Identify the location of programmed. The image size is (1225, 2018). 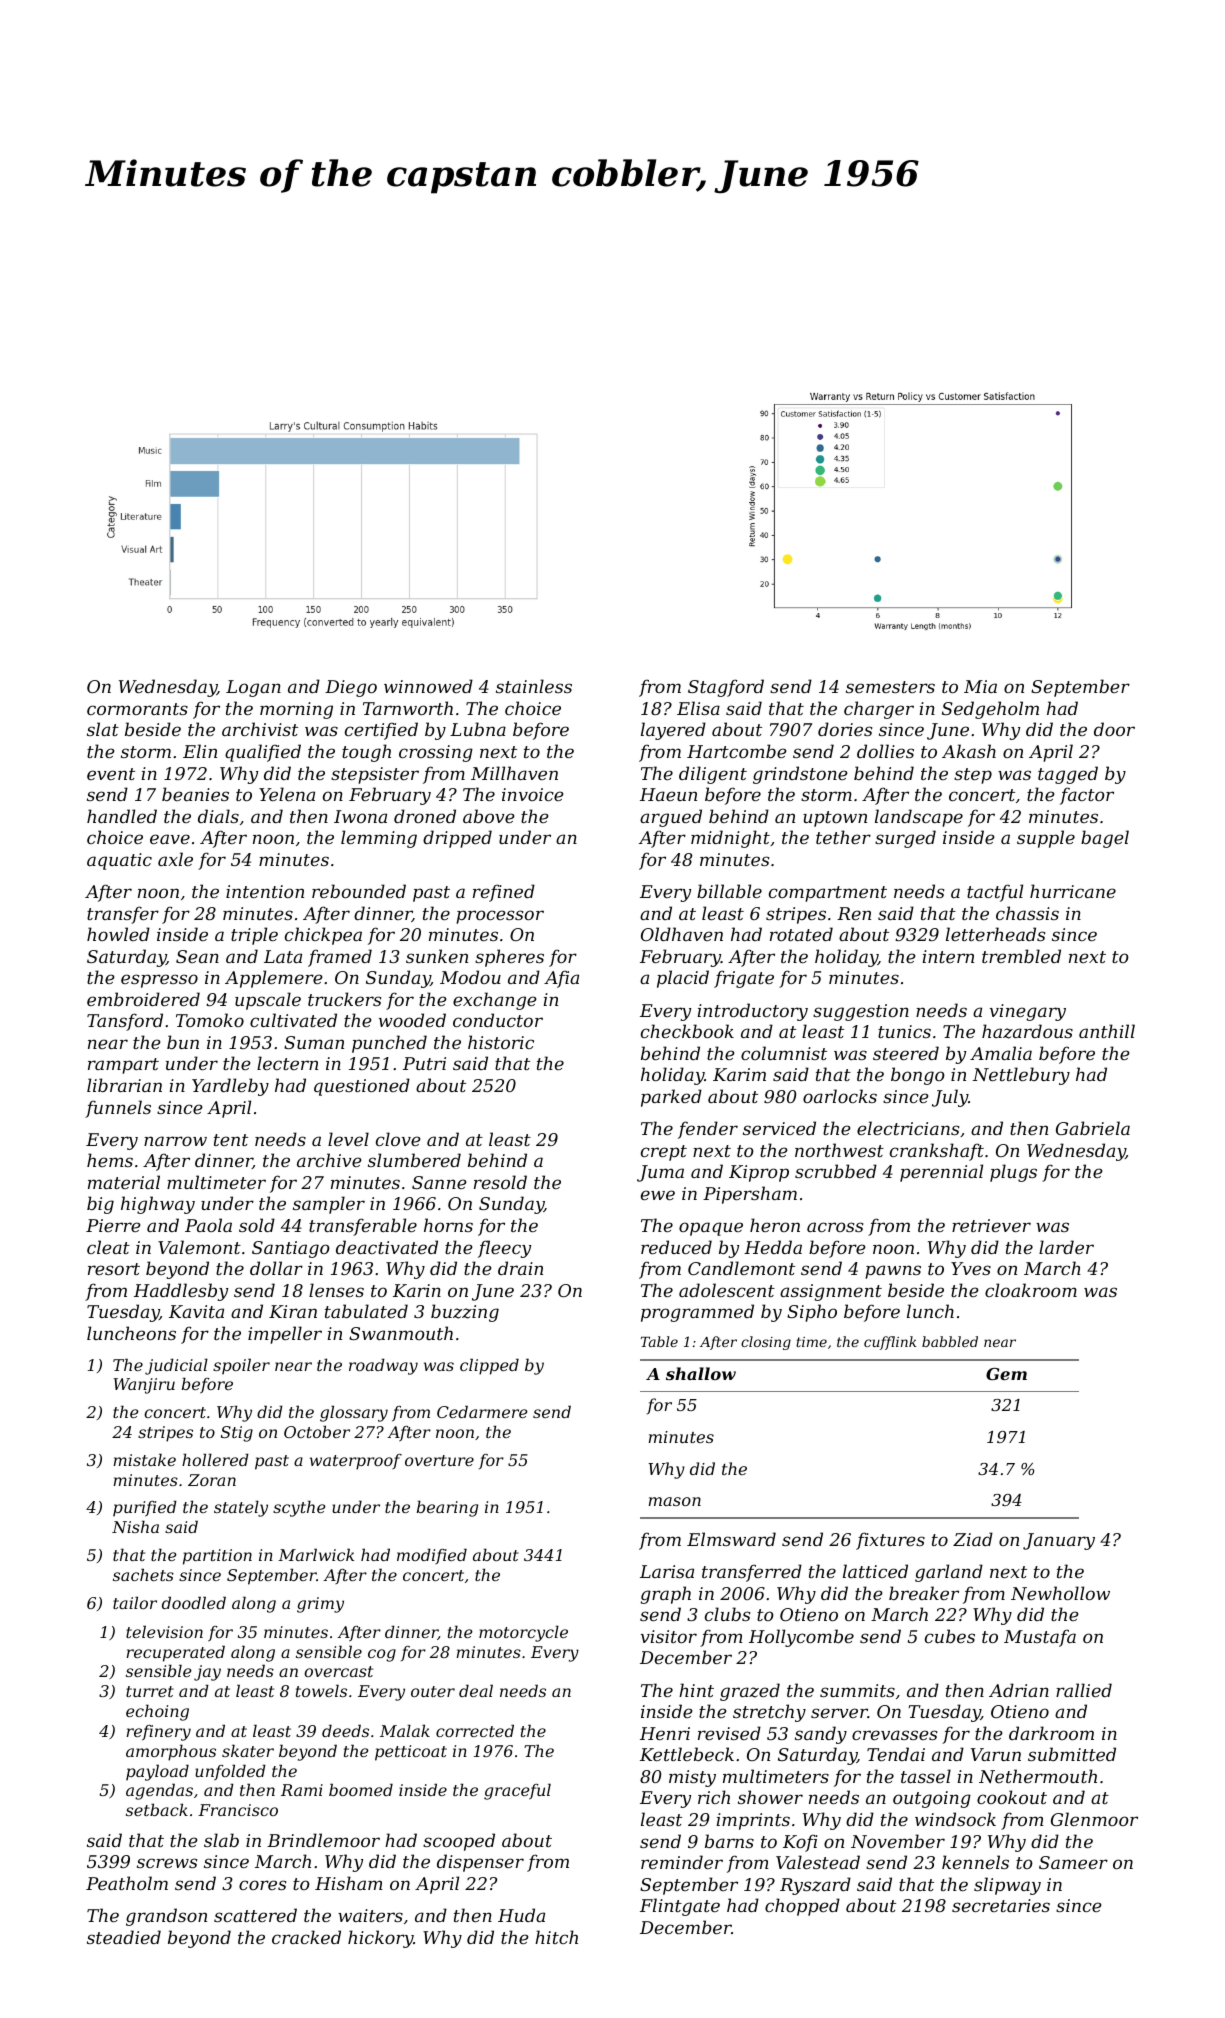
(697, 1313).
